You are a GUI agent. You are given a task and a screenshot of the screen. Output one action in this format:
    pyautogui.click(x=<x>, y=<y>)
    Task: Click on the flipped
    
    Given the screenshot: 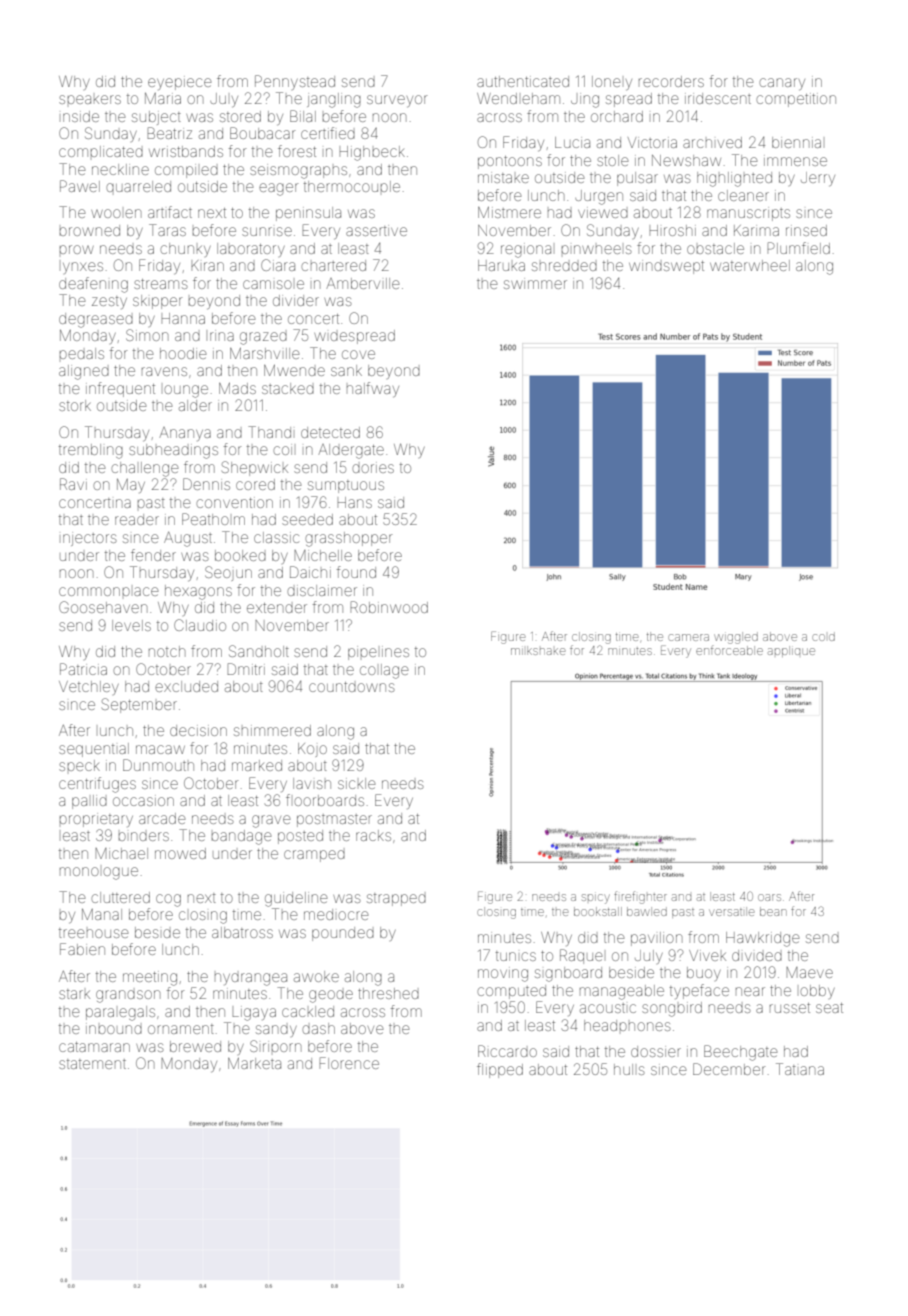 What is the action you would take?
    pyautogui.click(x=500, y=1070)
